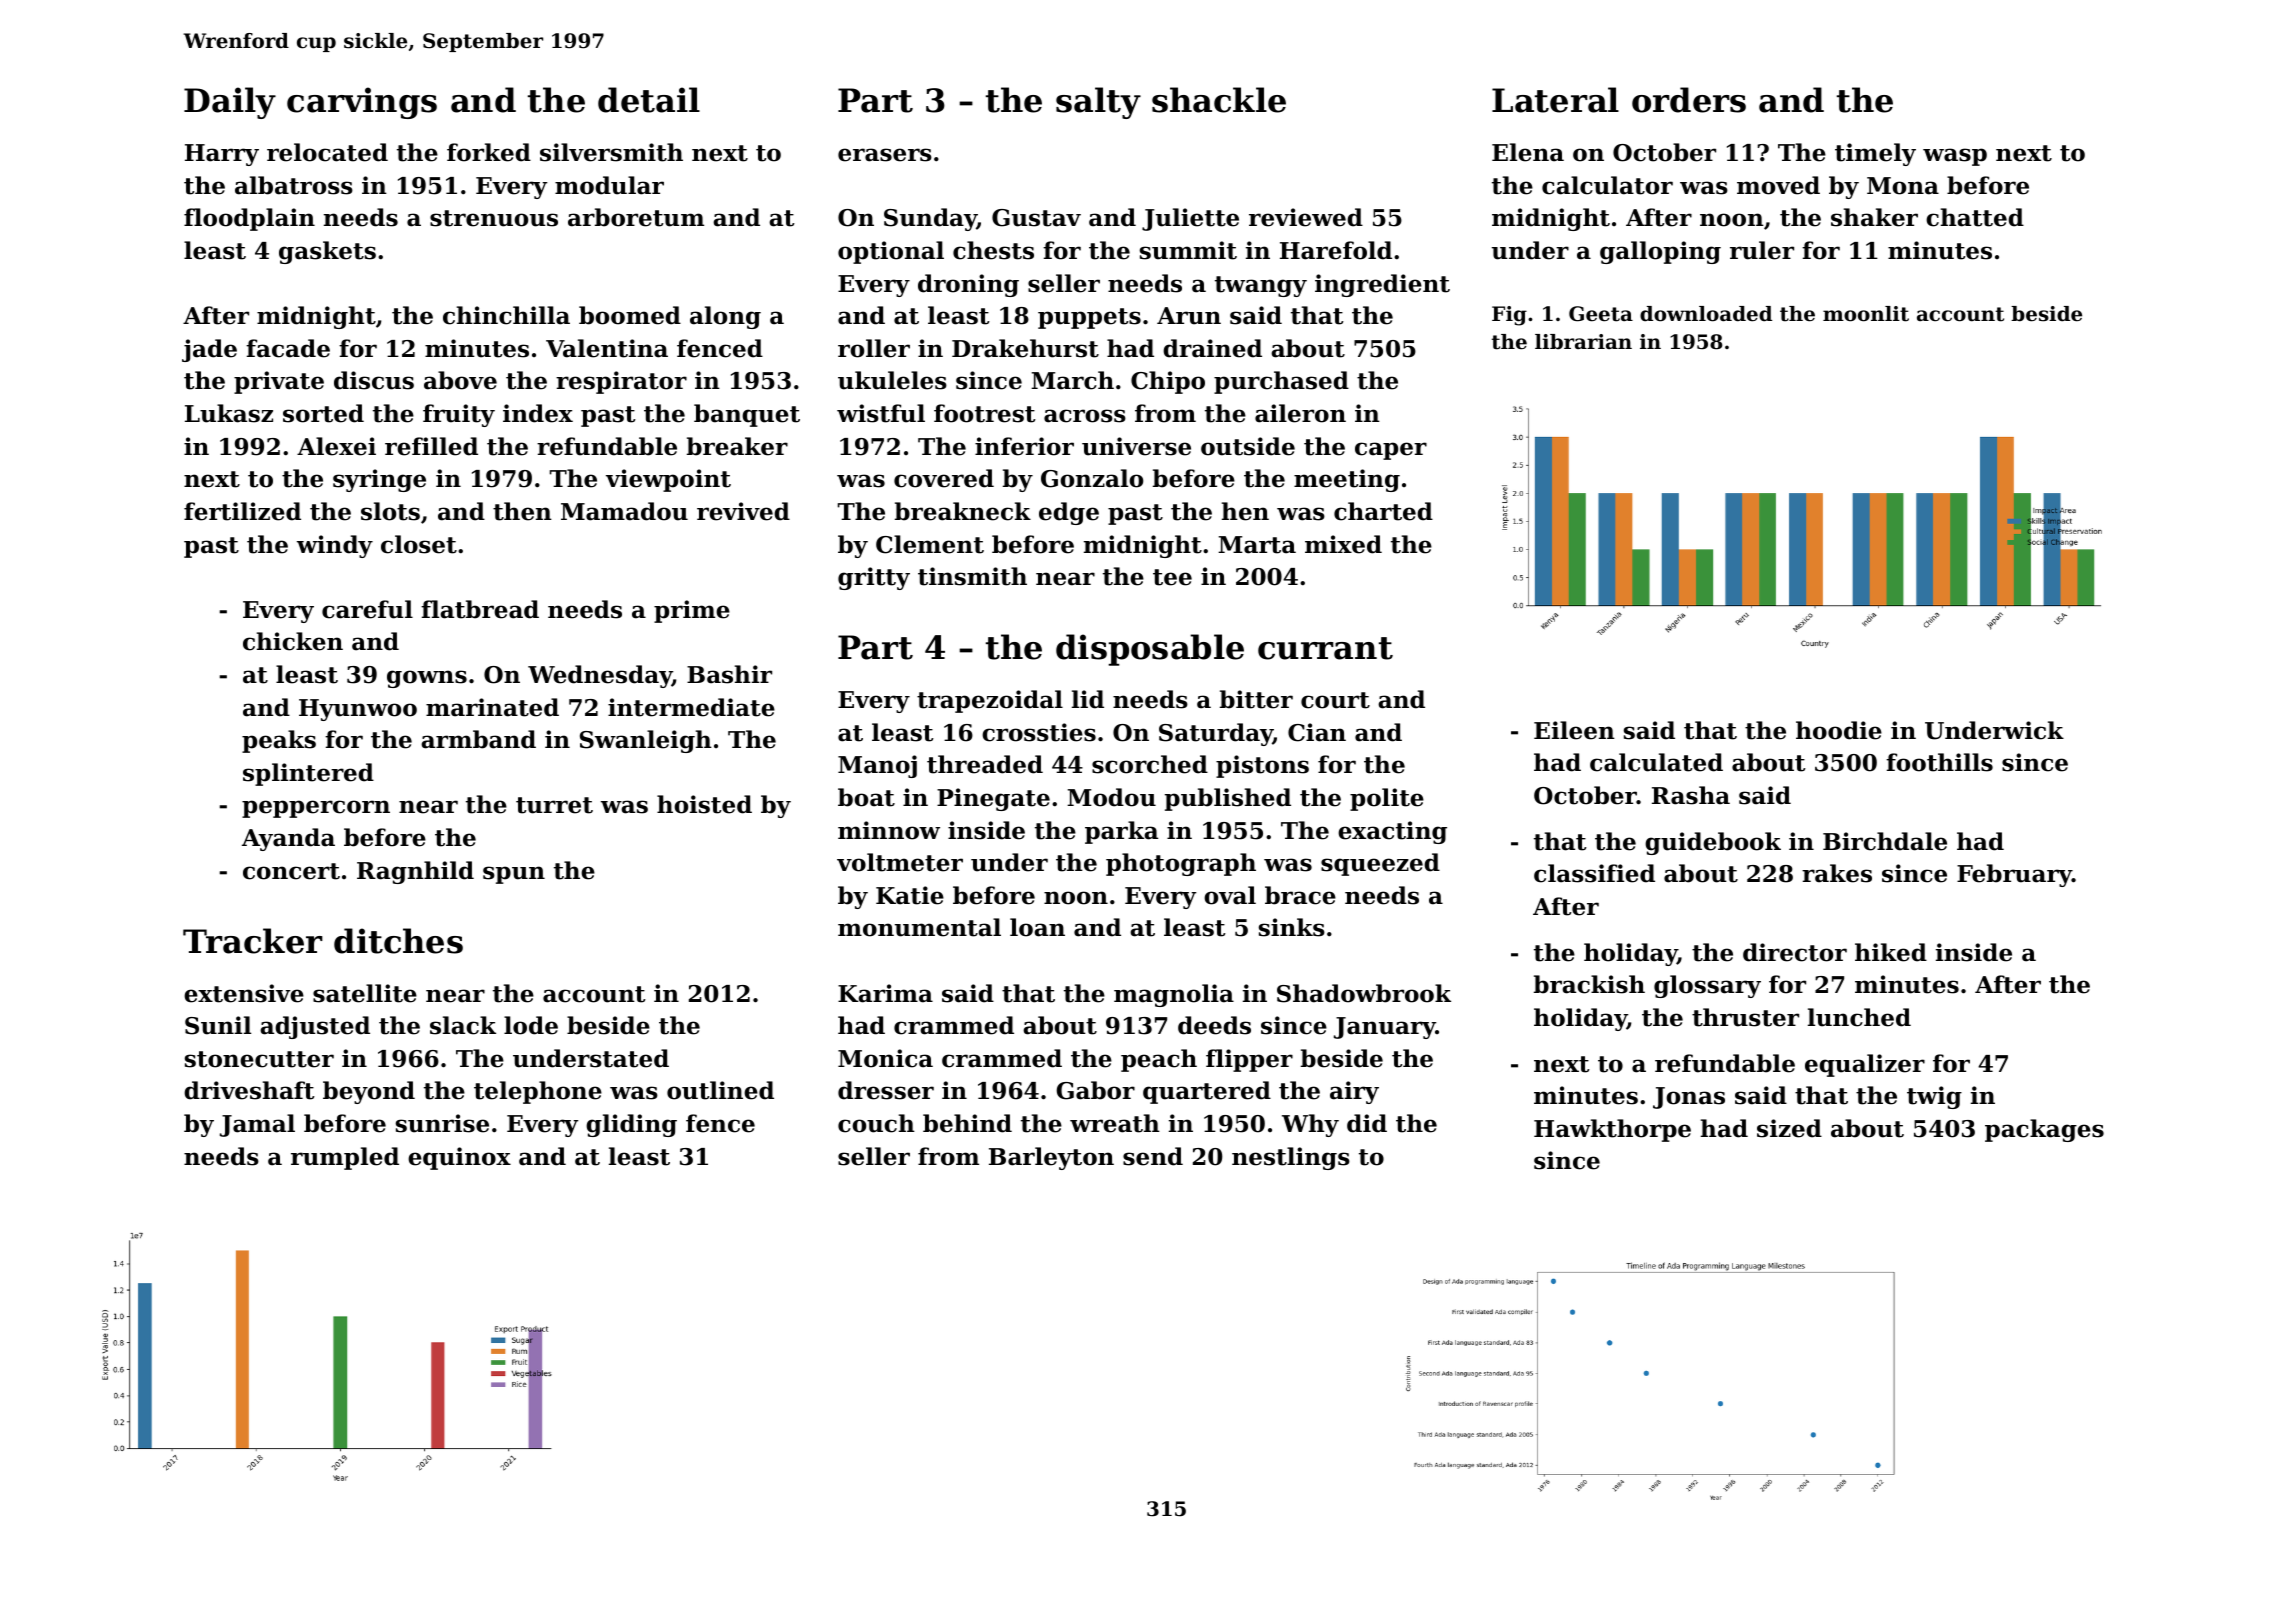  What do you see at coordinates (963, 511) in the screenshot?
I see `breakneck` at bounding box center [963, 511].
